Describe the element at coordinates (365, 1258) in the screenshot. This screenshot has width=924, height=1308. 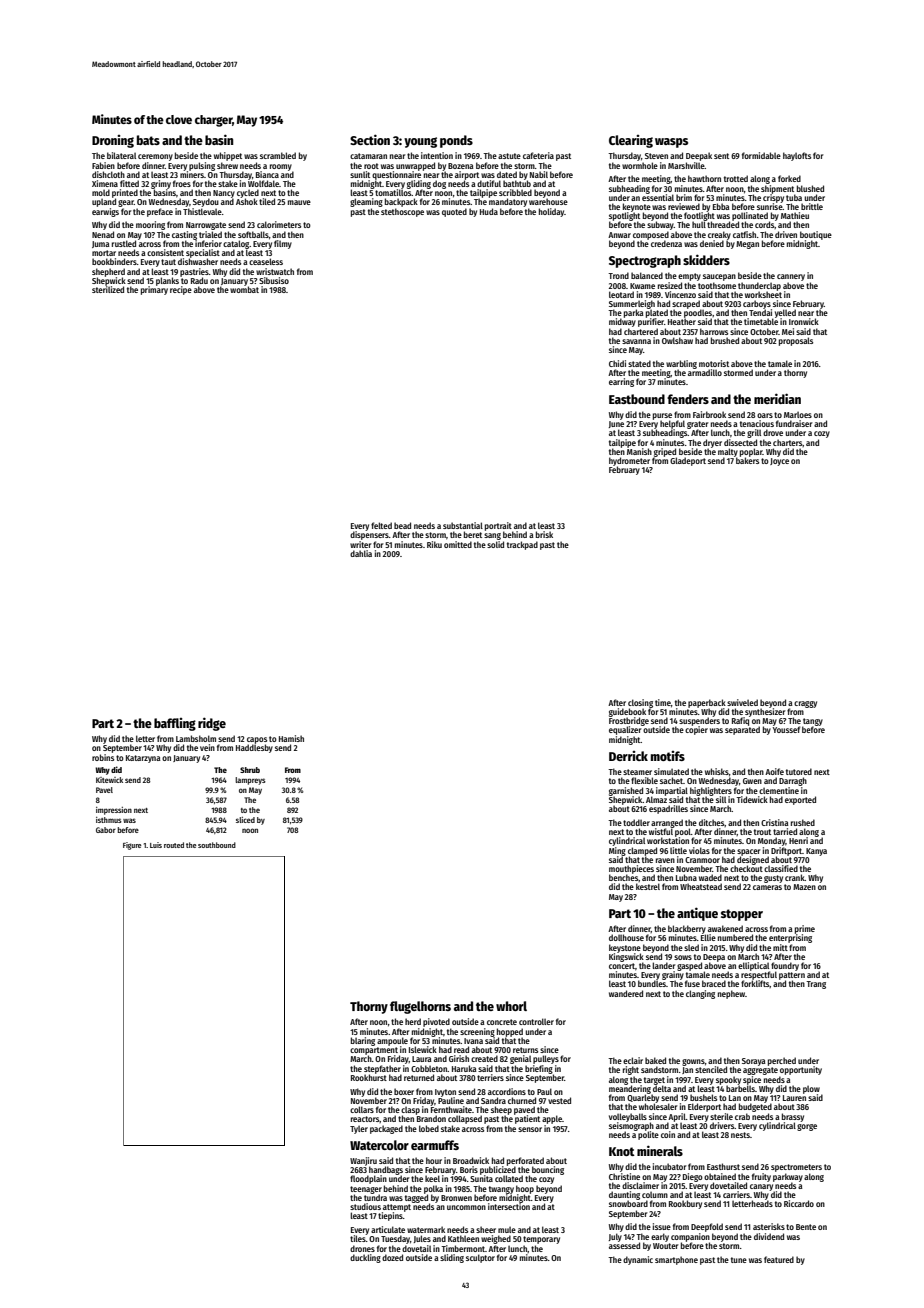
I see `duckling` at that location.
